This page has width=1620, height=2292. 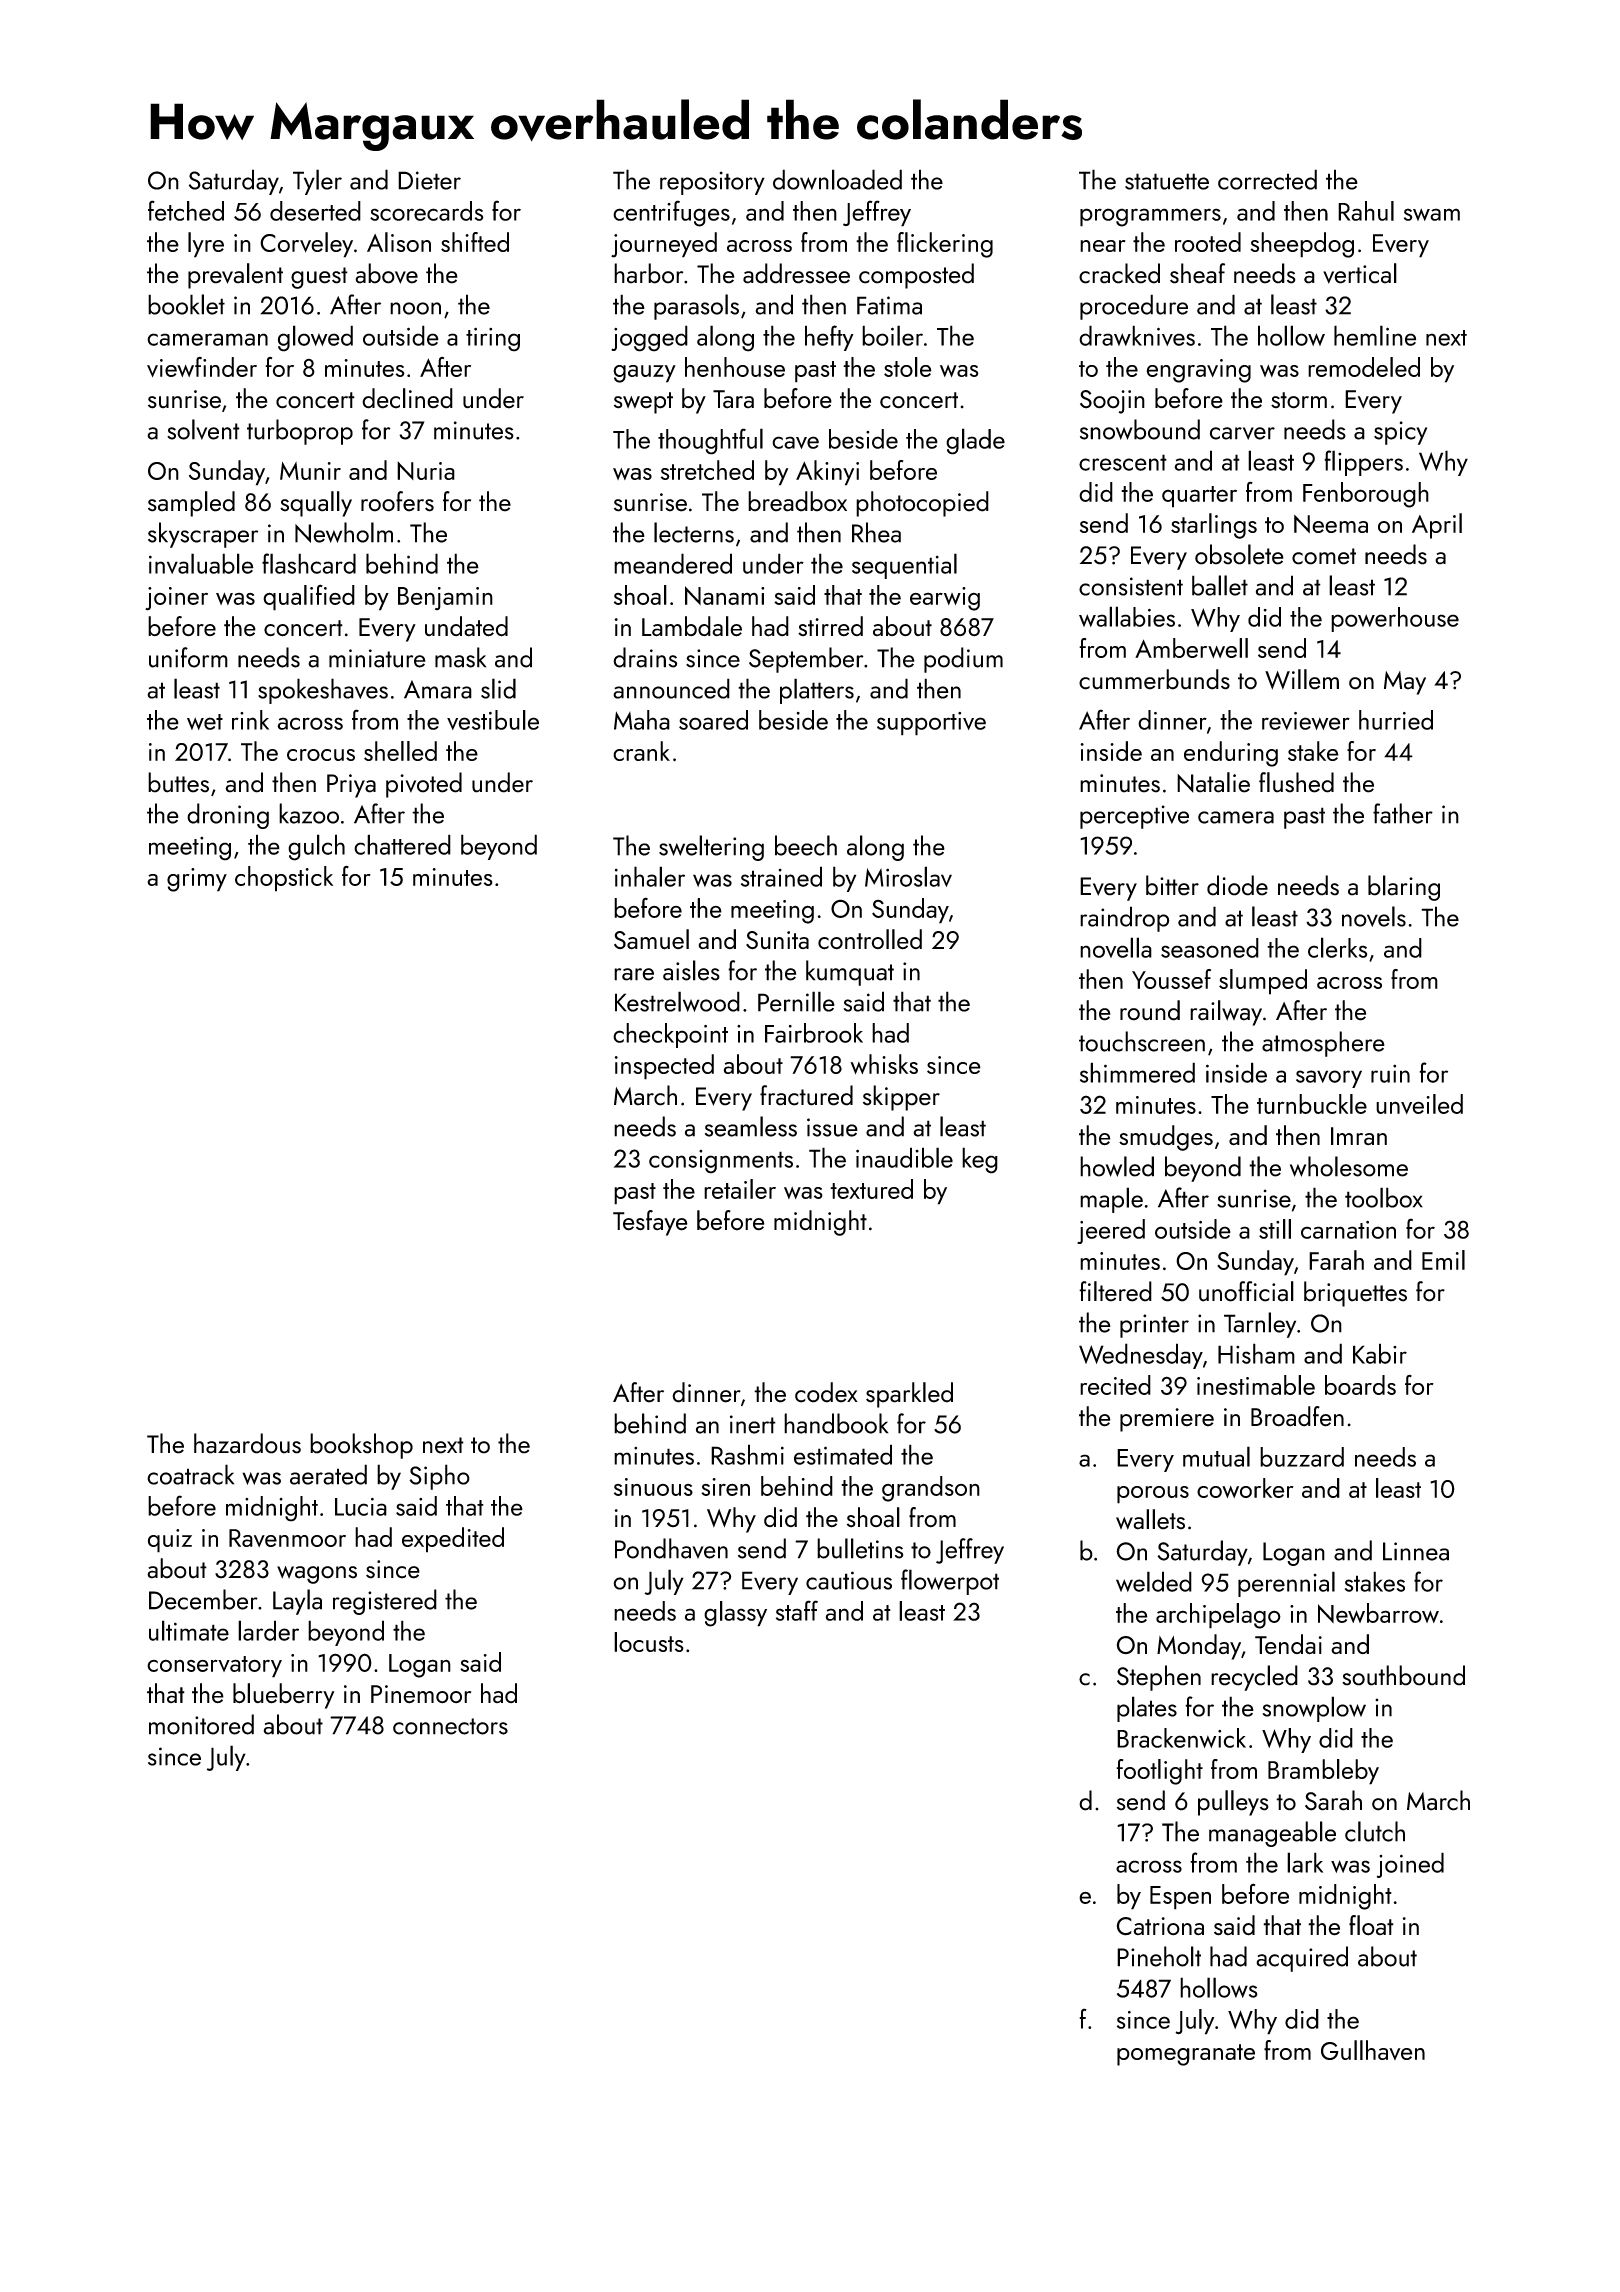 What do you see at coordinates (795, 442) in the page?
I see `cave` at bounding box center [795, 442].
